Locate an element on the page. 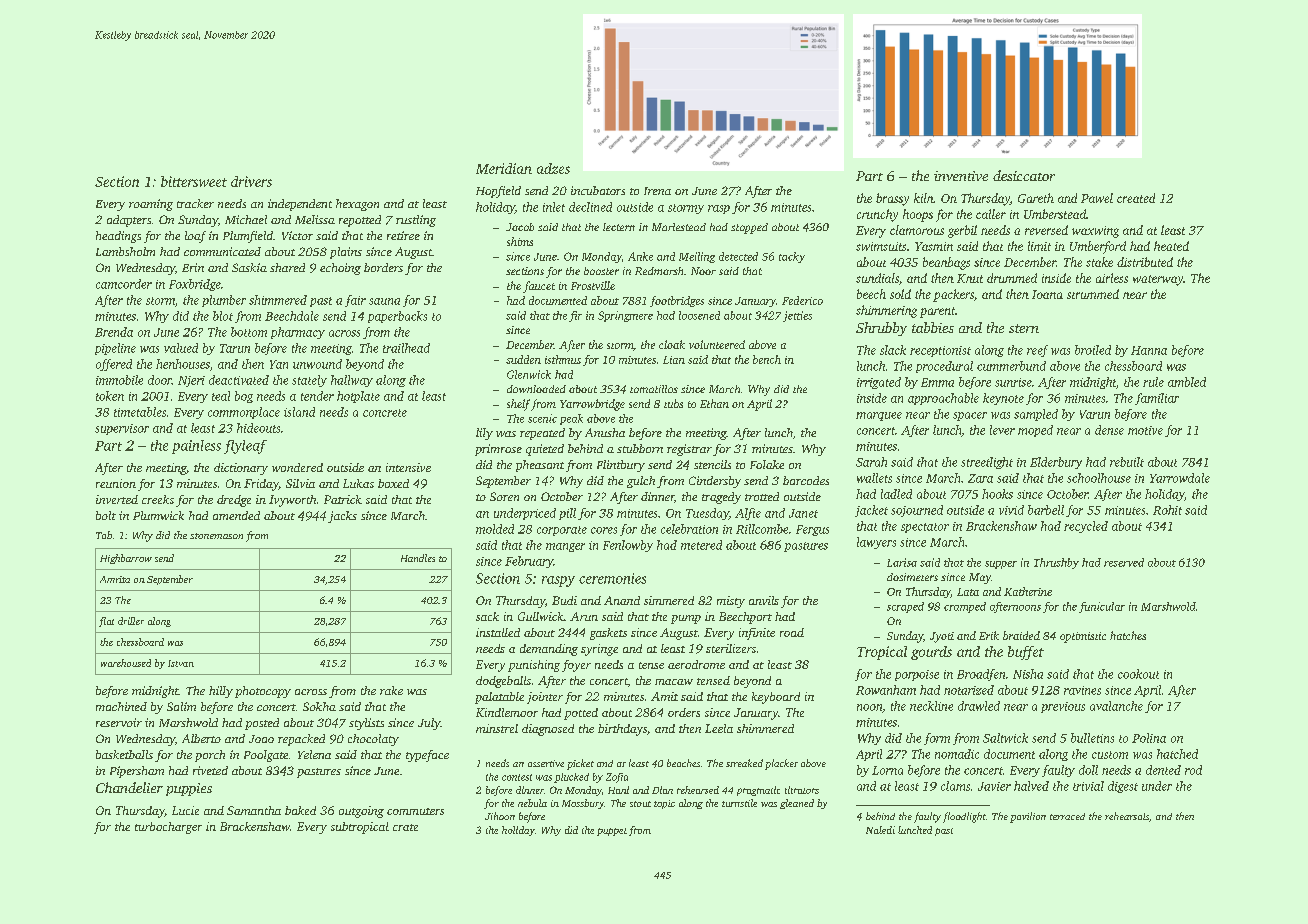 The image size is (1308, 924). assertive is located at coordinates (546, 763).
